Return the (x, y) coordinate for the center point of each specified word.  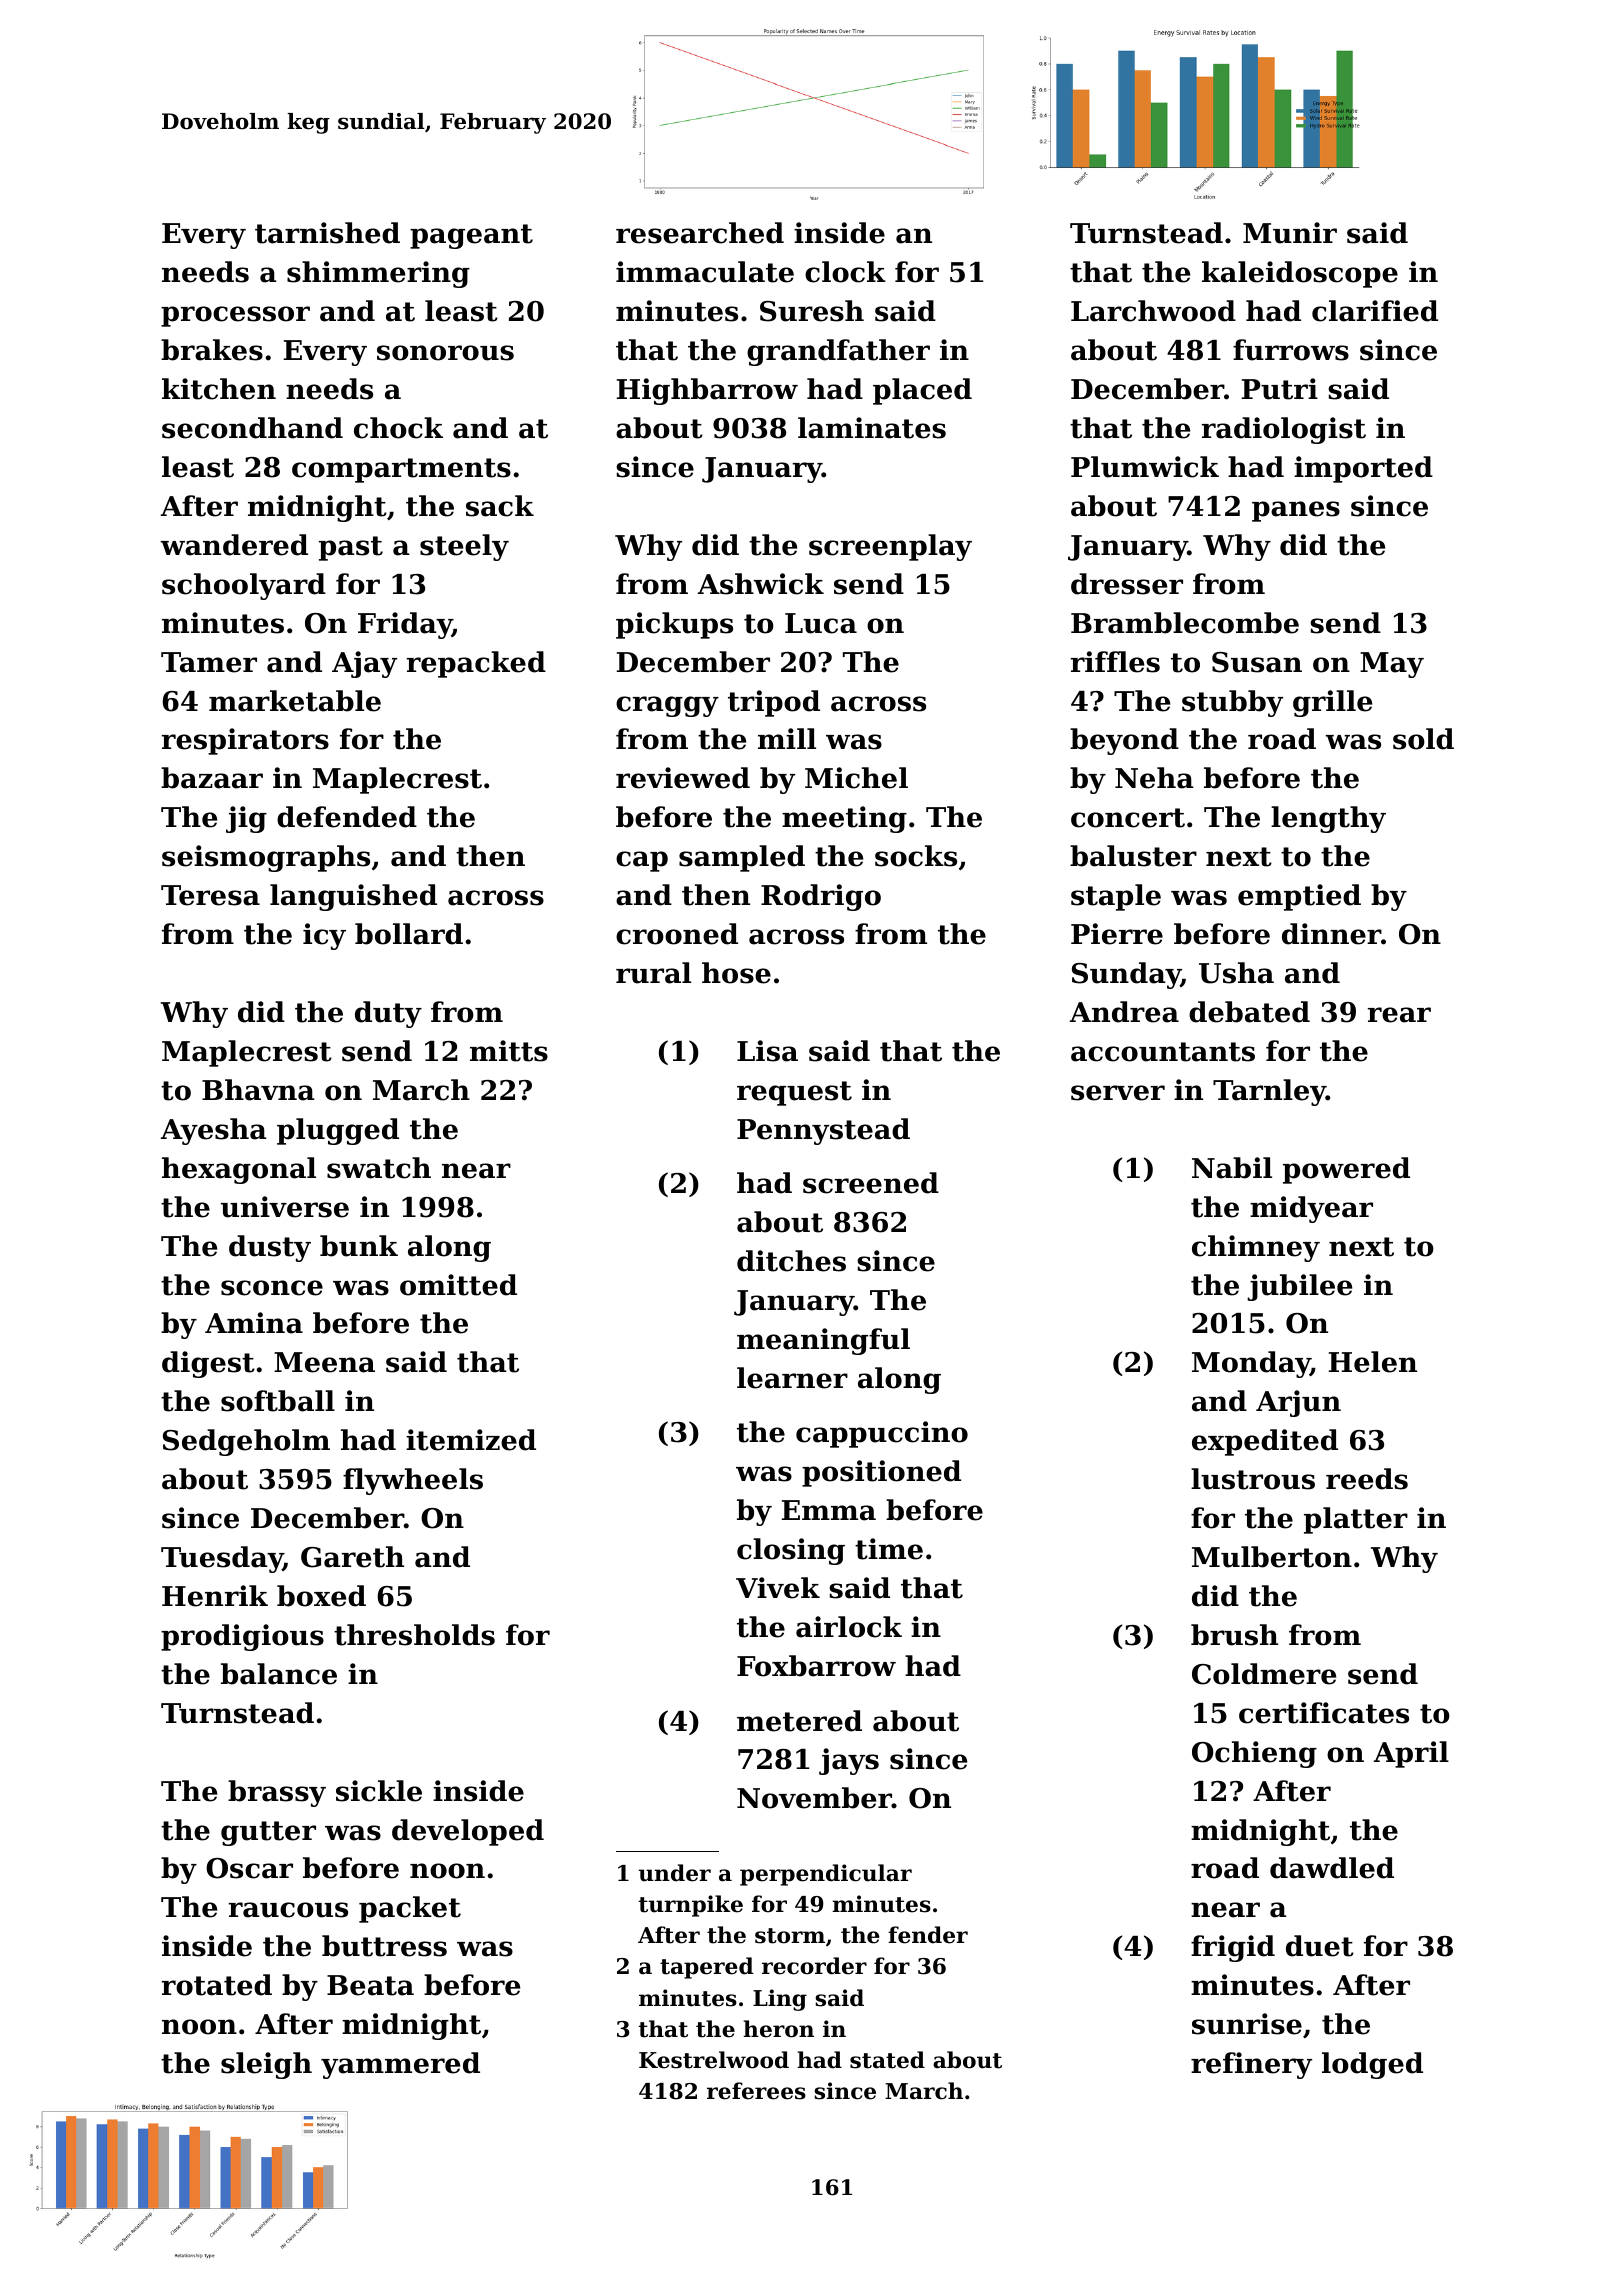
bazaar (212, 778)
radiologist (1284, 430)
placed (922, 391)
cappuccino (882, 1434)
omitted (458, 1285)
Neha (1154, 778)
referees (756, 2091)
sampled (742, 858)
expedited (1265, 1442)
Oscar (249, 1868)
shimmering (378, 274)
